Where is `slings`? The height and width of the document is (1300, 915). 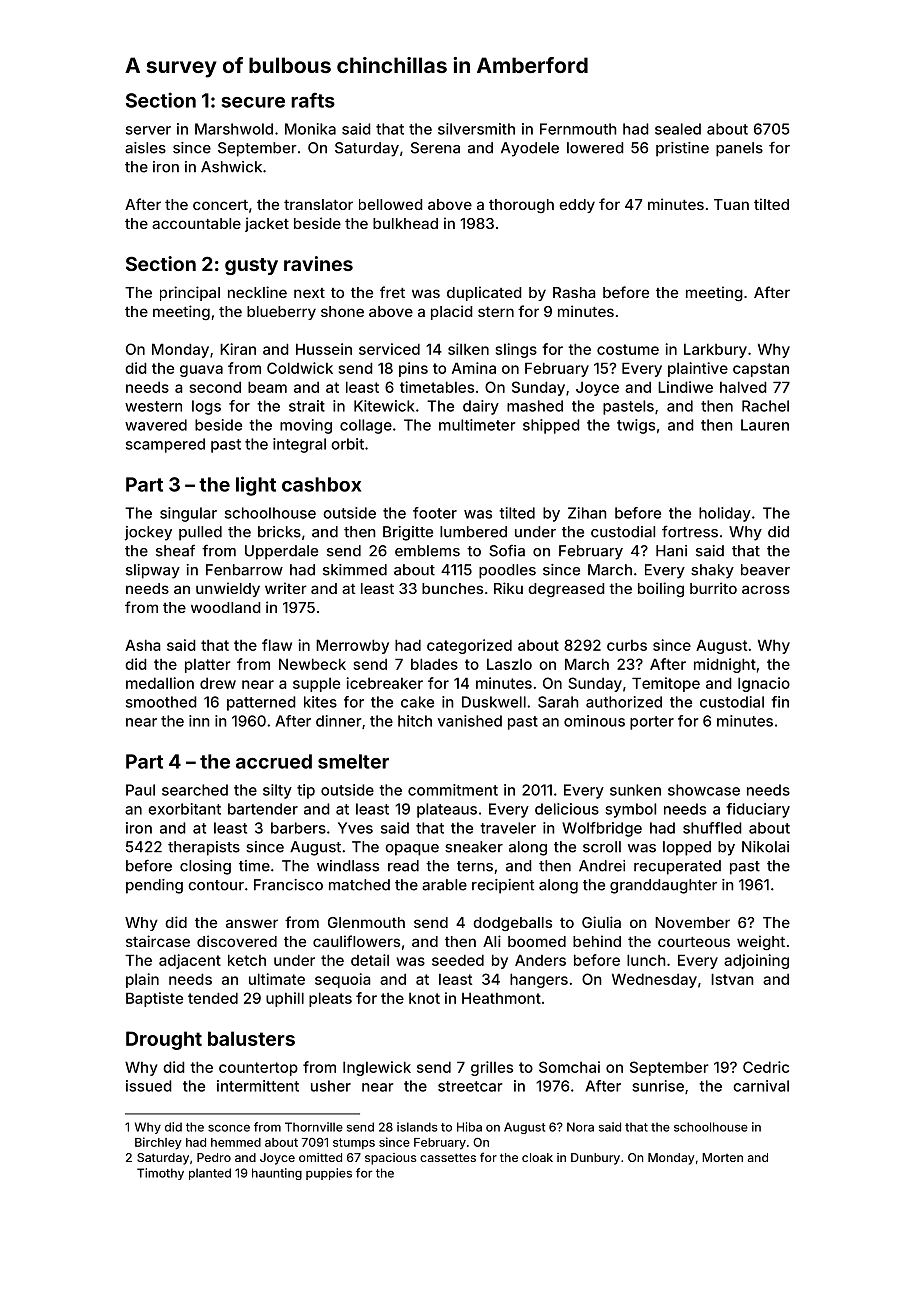 slings is located at coordinates (516, 350).
